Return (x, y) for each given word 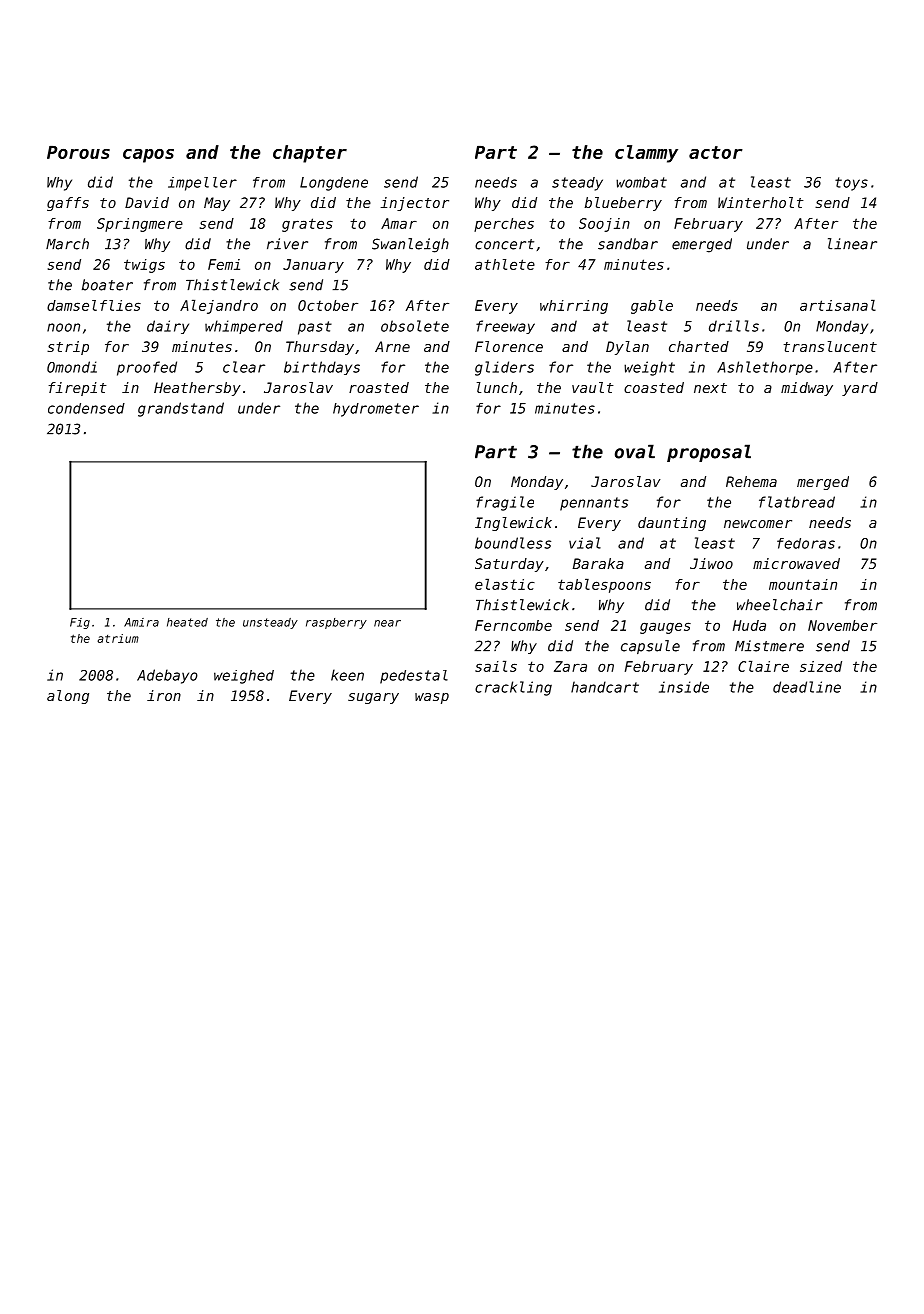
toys (851, 184)
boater (107, 285)
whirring (574, 307)
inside (684, 687)
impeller (202, 184)
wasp (432, 698)
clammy (646, 154)
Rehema (751, 481)
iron (164, 695)
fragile (505, 503)
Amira (141, 622)
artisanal (838, 305)
